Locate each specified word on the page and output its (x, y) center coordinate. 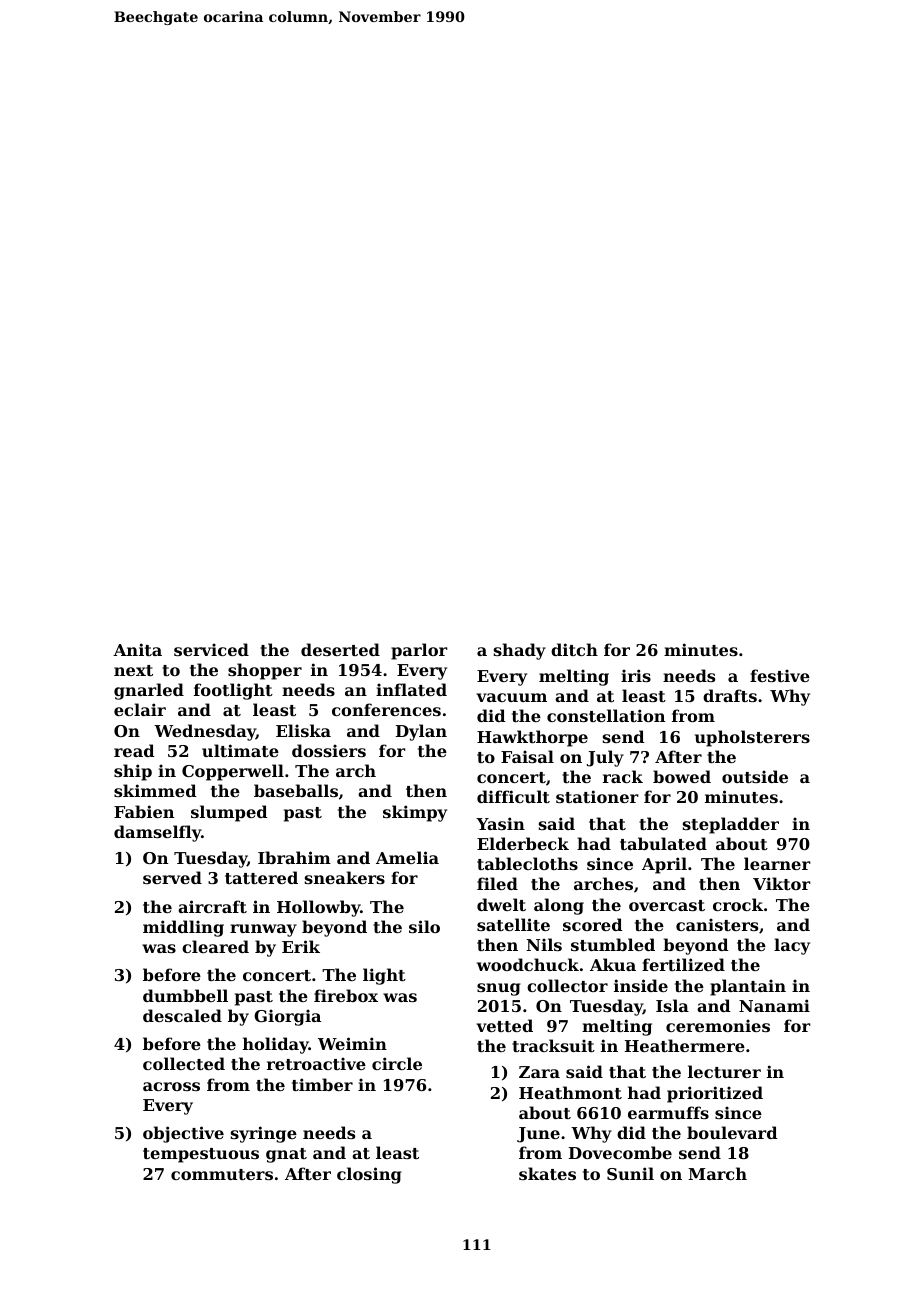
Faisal (527, 756)
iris (636, 675)
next (133, 670)
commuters (222, 1174)
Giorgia (287, 1017)
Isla (672, 1005)
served (172, 877)
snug (499, 989)
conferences (386, 709)
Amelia (407, 857)
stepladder (731, 825)
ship (133, 772)
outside (755, 776)
